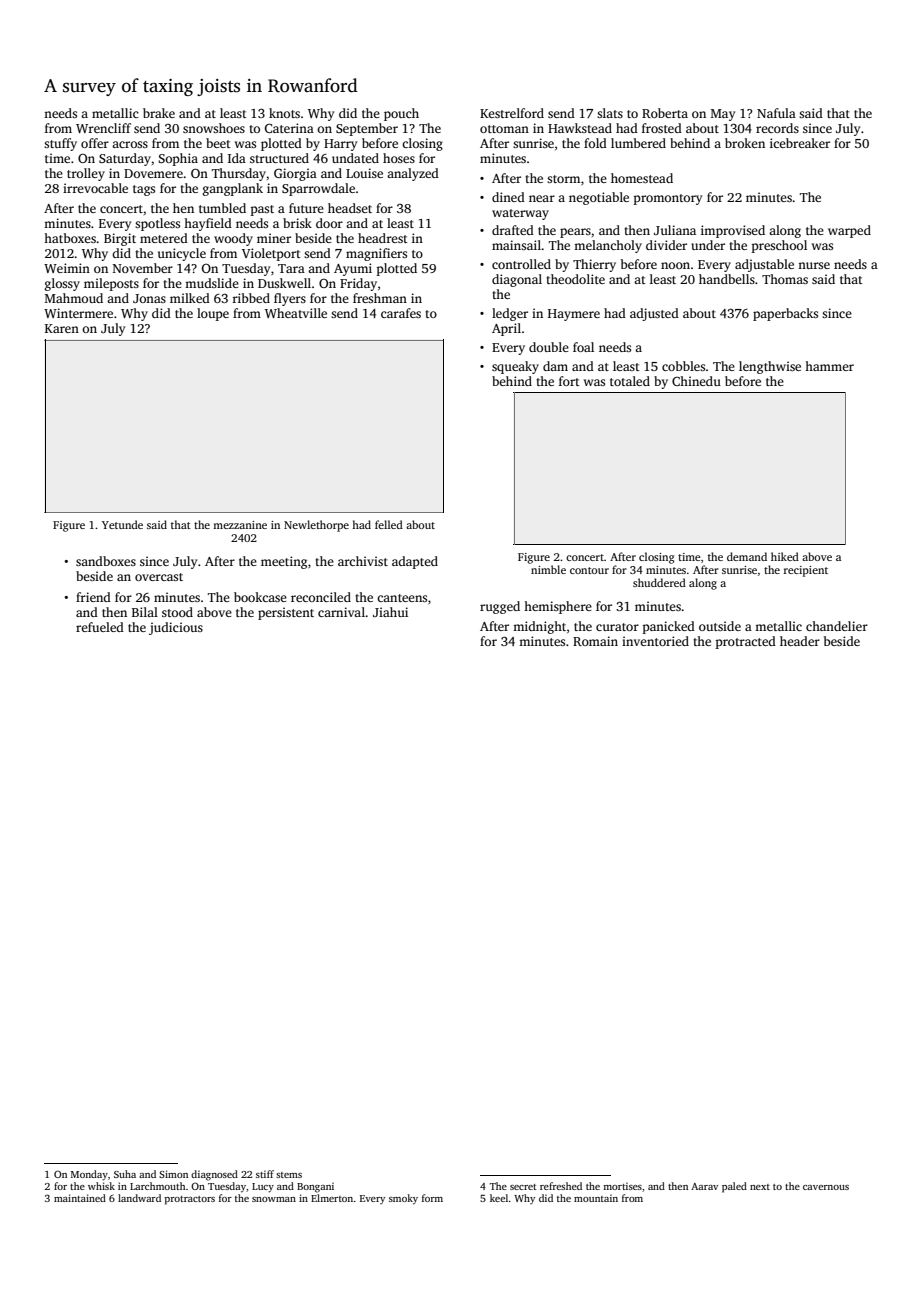 This screenshot has height=1308, width=924. I want to click on past, so click(262, 210).
